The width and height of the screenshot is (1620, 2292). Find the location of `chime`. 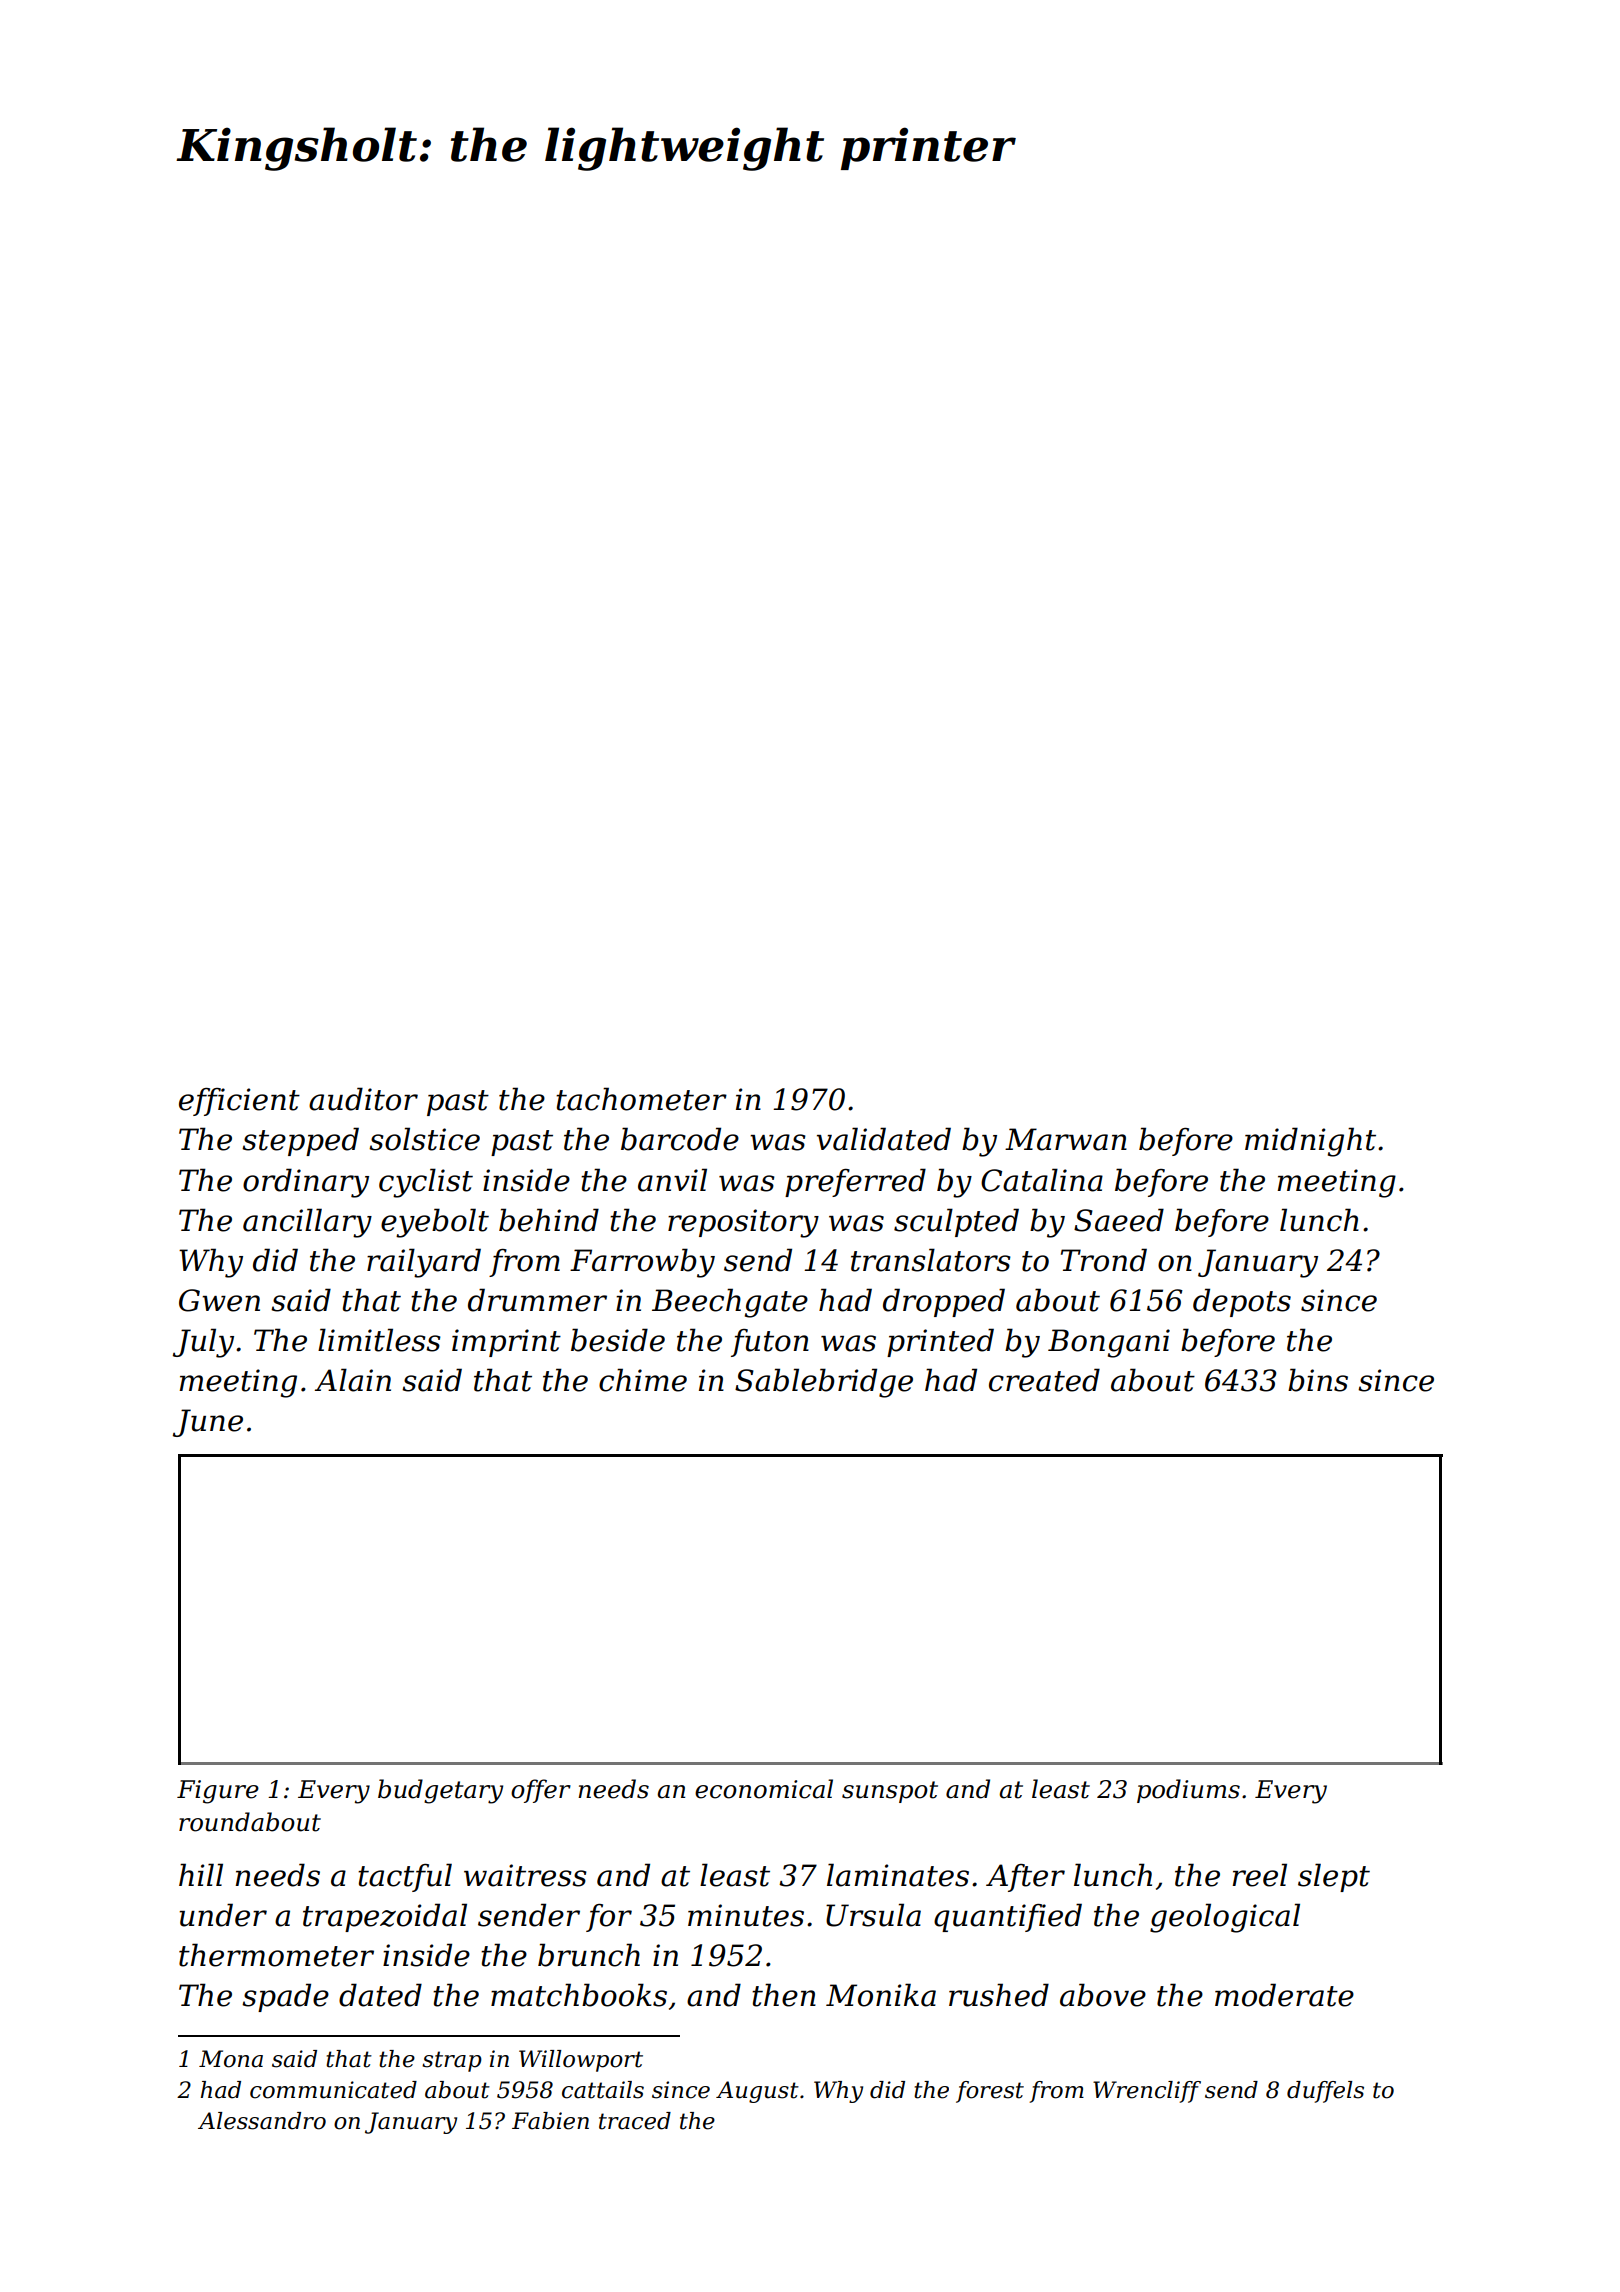

chime is located at coordinates (643, 1380).
